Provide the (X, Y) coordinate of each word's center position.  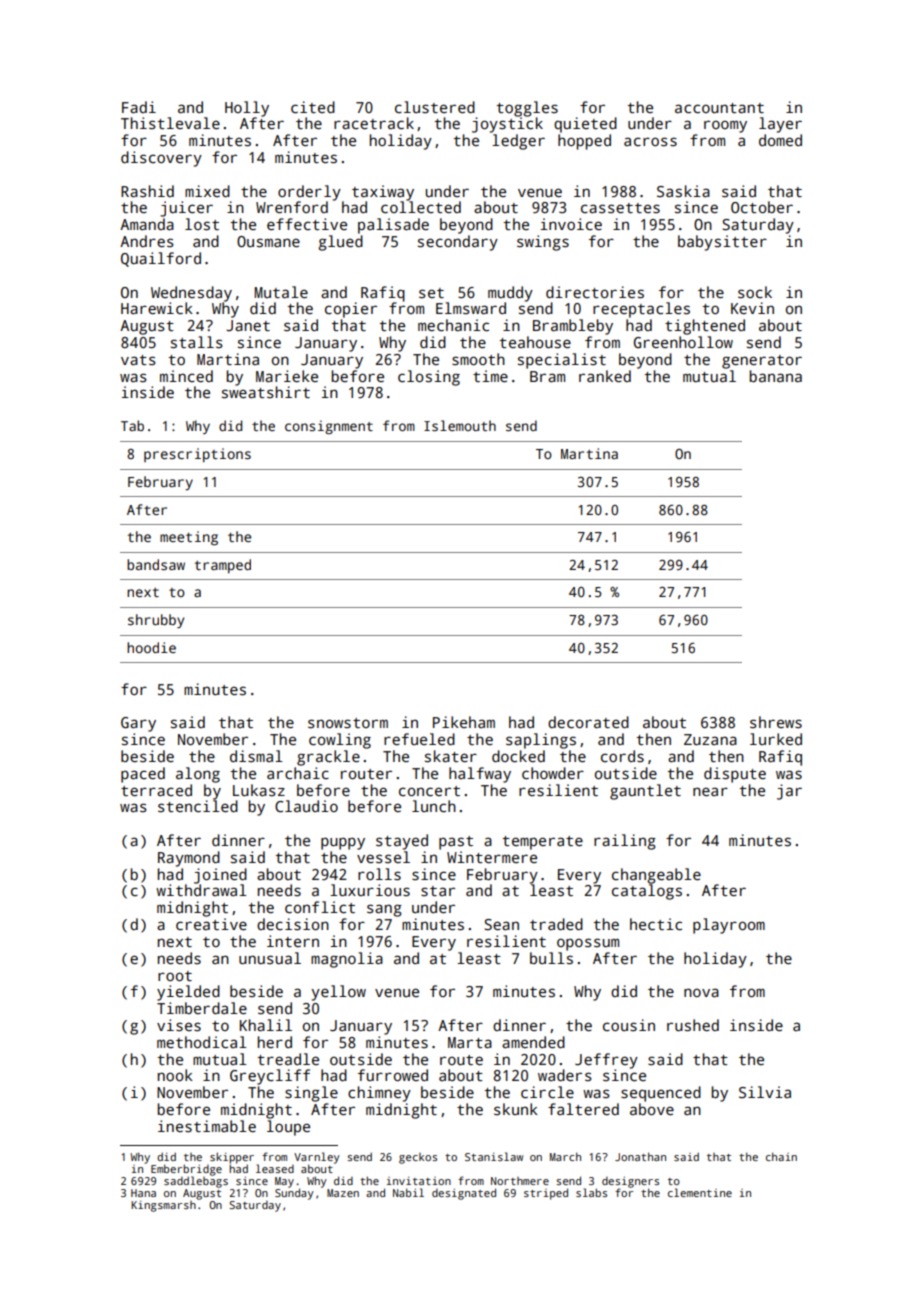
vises (179, 1025)
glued (340, 243)
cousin (629, 1025)
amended (533, 1042)
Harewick (157, 308)
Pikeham (464, 722)
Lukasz (259, 790)
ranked (605, 376)
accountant (719, 108)
